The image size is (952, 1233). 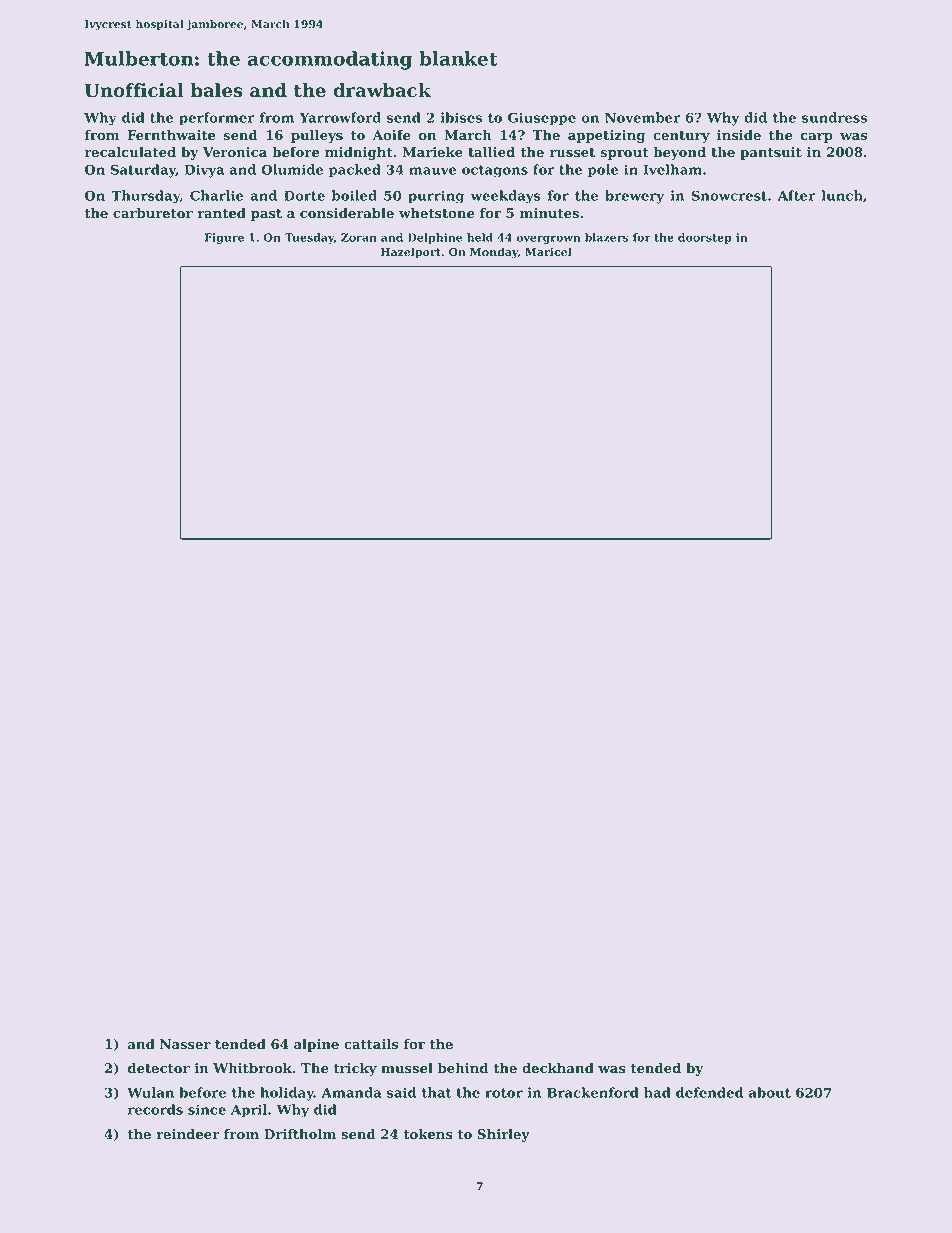 I want to click on doorstep, so click(x=705, y=238).
